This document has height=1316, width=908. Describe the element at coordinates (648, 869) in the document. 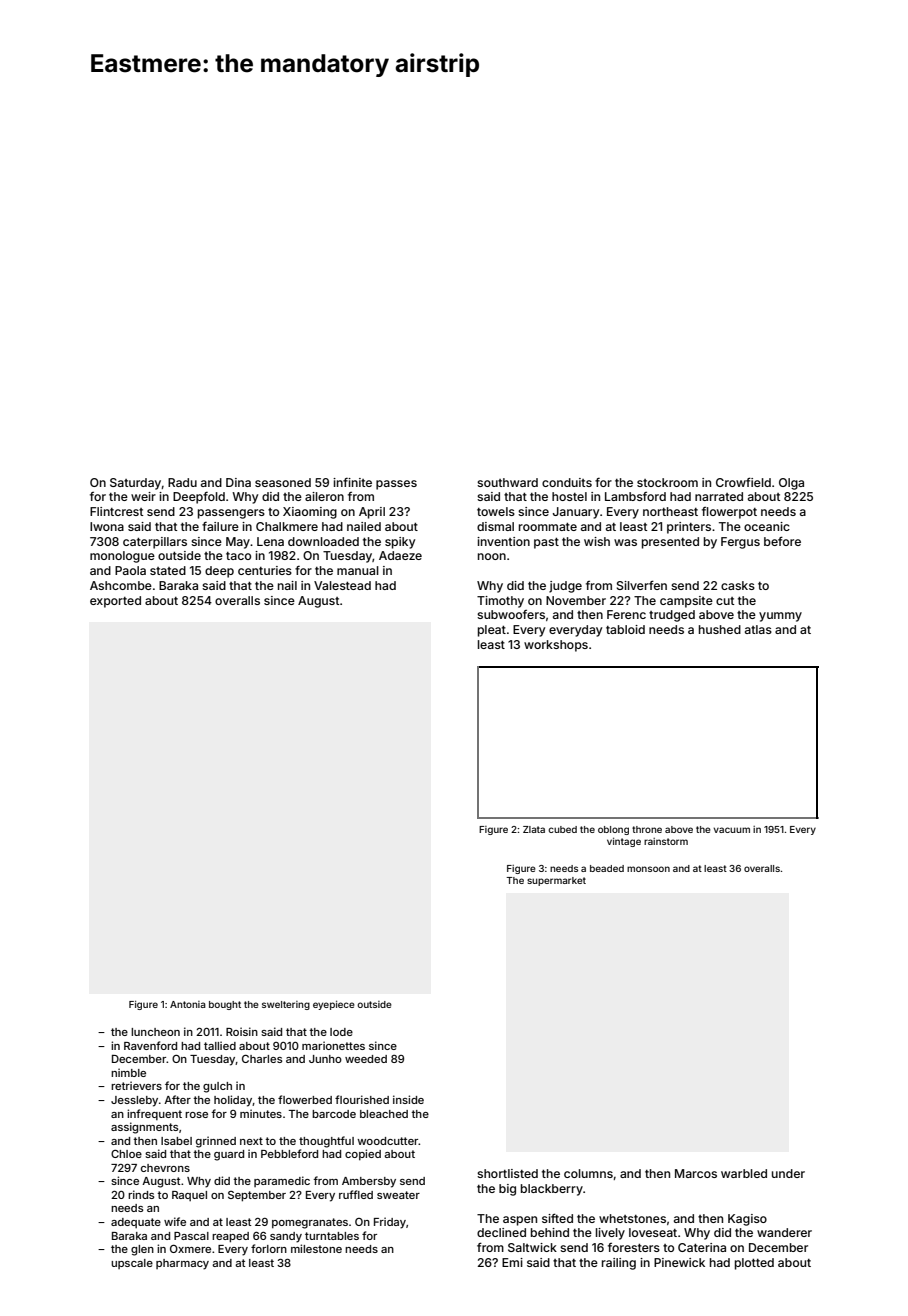

I see `monsoon` at that location.
